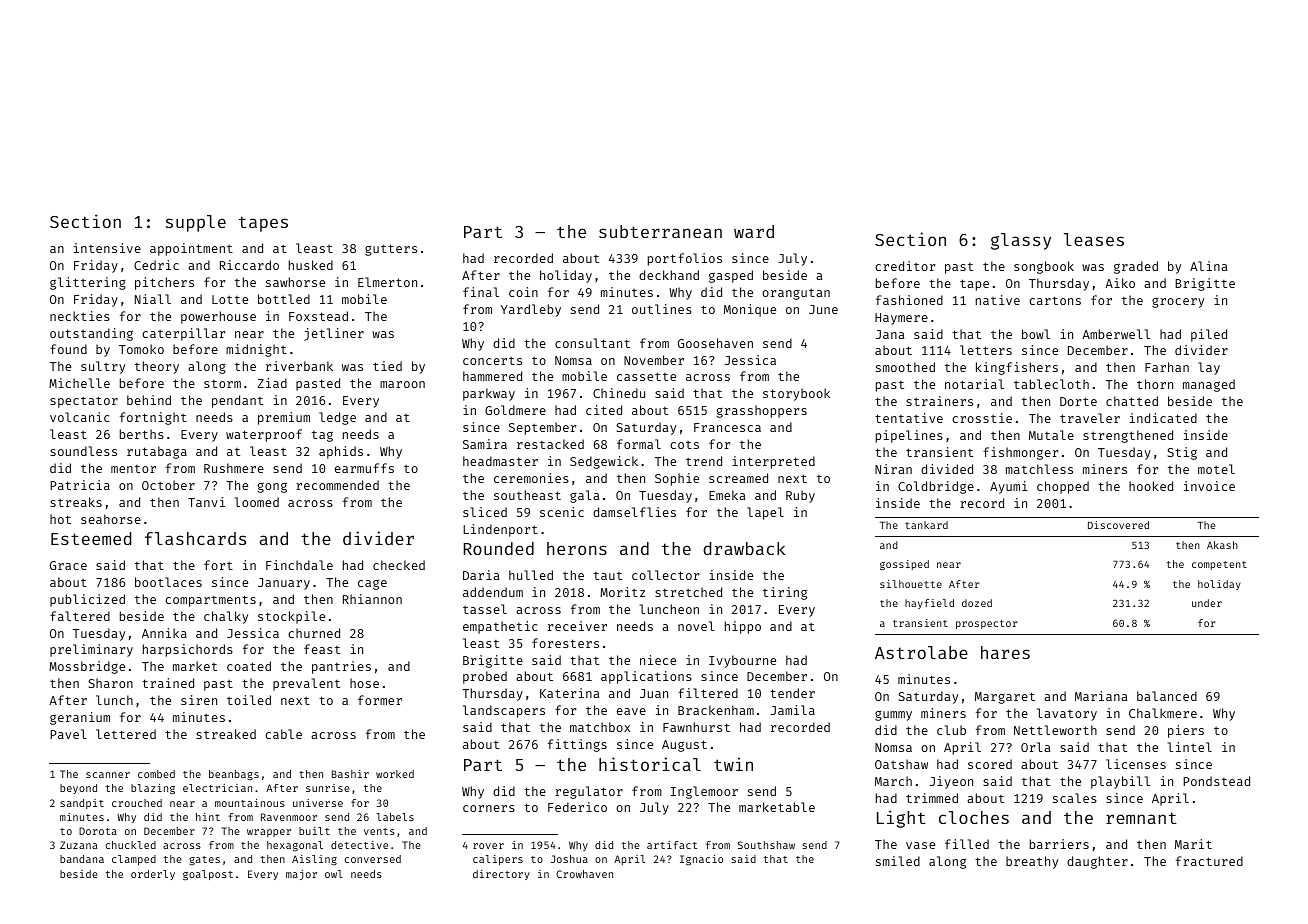 The height and width of the screenshot is (924, 1308). I want to click on rutabaga, so click(157, 452).
